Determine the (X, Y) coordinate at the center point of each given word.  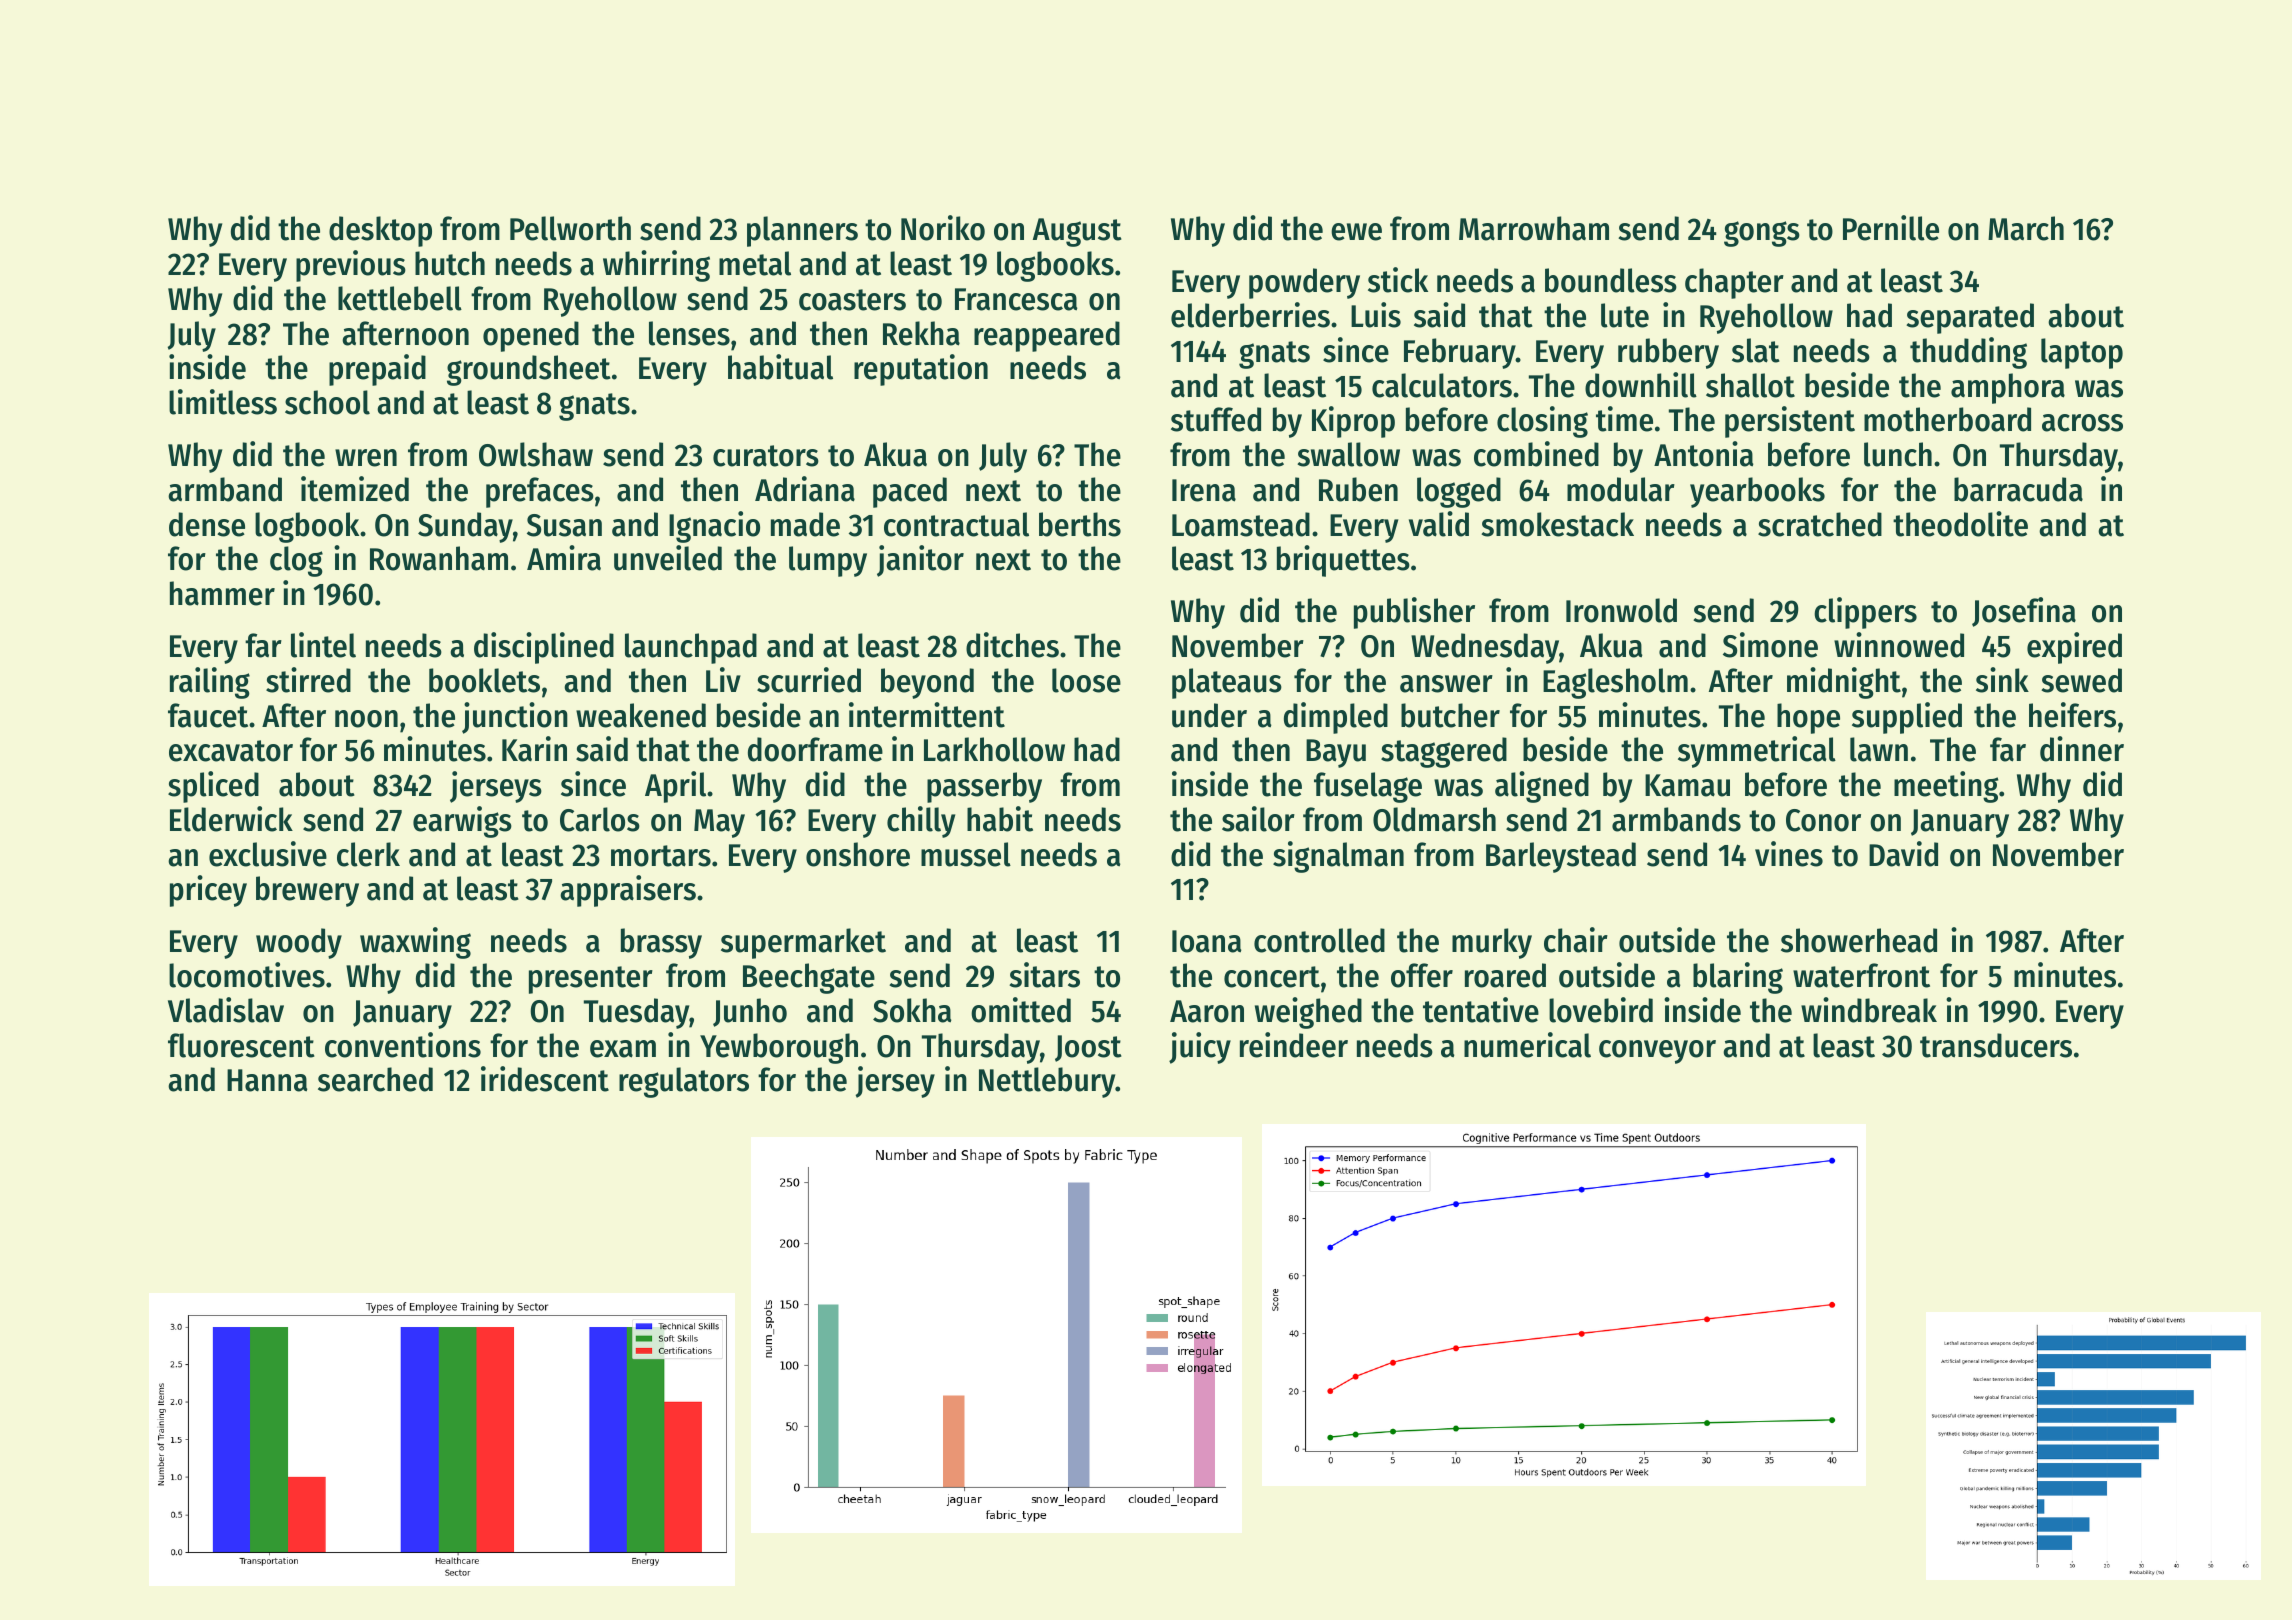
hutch (450, 263)
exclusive (268, 854)
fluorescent (241, 1045)
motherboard (1947, 419)
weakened (641, 715)
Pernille (1891, 228)
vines (1789, 854)
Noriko (943, 228)
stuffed (1216, 419)
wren (366, 458)
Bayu (1336, 753)
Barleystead (1561, 857)
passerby (984, 787)
